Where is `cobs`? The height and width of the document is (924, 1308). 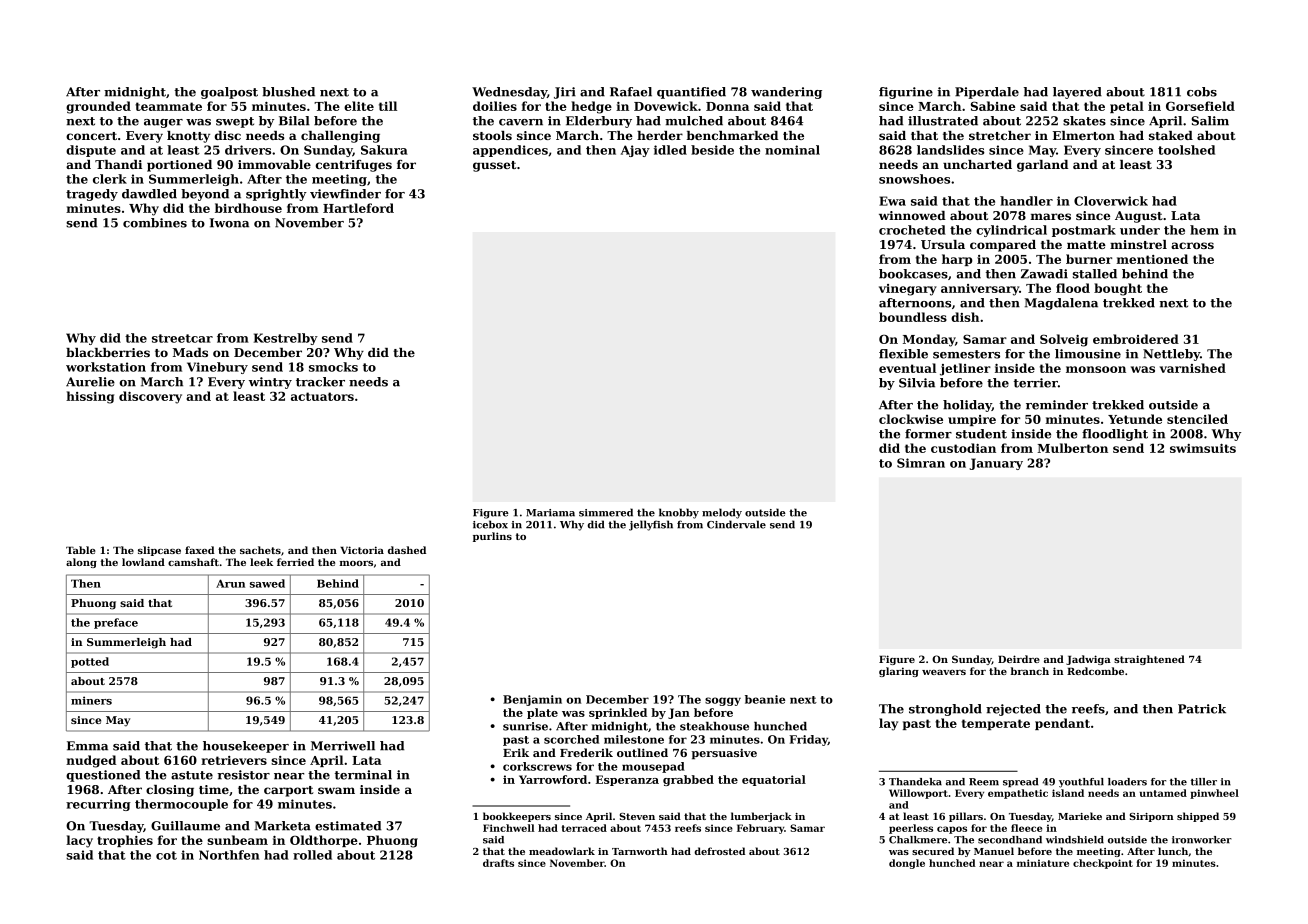 cobs is located at coordinates (1202, 92).
